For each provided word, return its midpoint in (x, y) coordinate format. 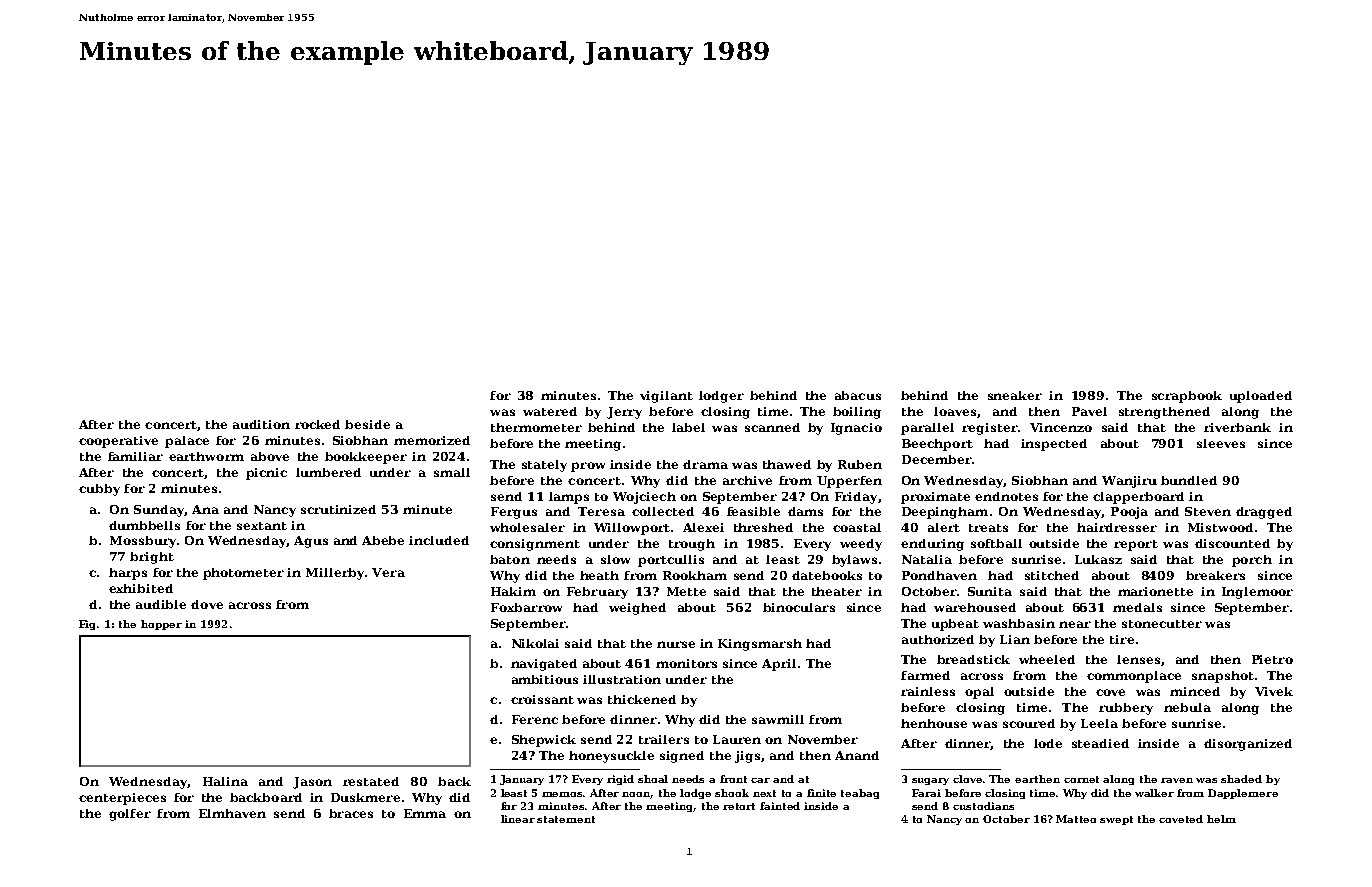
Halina (225, 781)
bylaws (854, 561)
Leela (1099, 723)
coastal (857, 527)
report (1136, 545)
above (270, 456)
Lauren (737, 739)
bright (152, 558)
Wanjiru (1129, 482)
